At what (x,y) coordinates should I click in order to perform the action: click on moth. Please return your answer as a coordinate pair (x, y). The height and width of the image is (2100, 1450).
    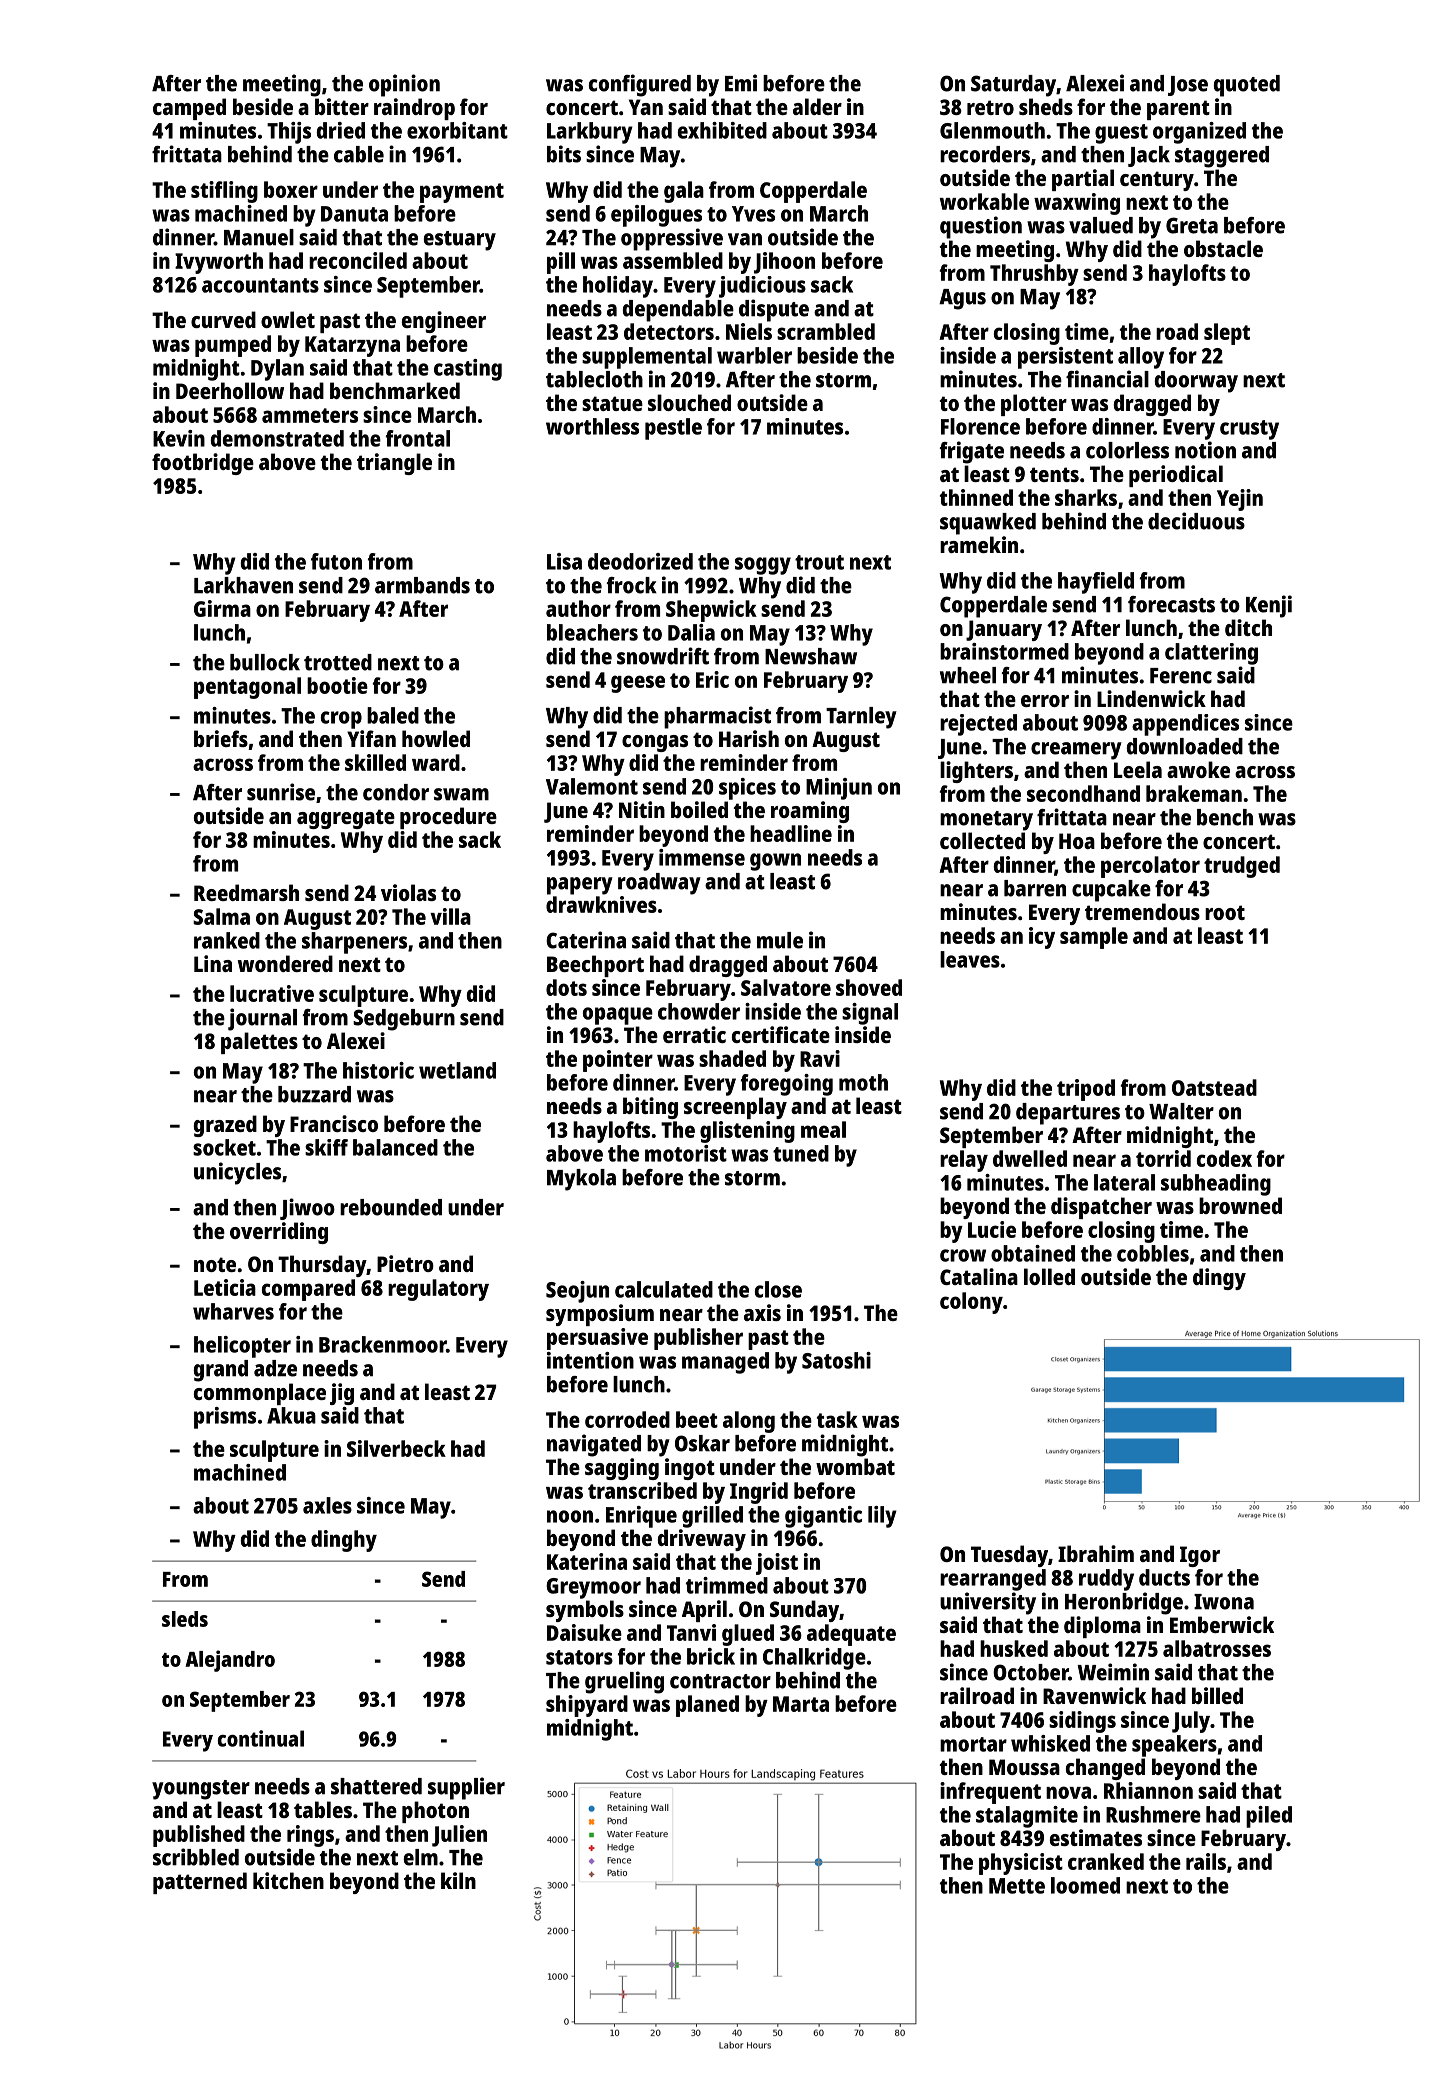
    Looking at the image, I should click on (863, 1082).
